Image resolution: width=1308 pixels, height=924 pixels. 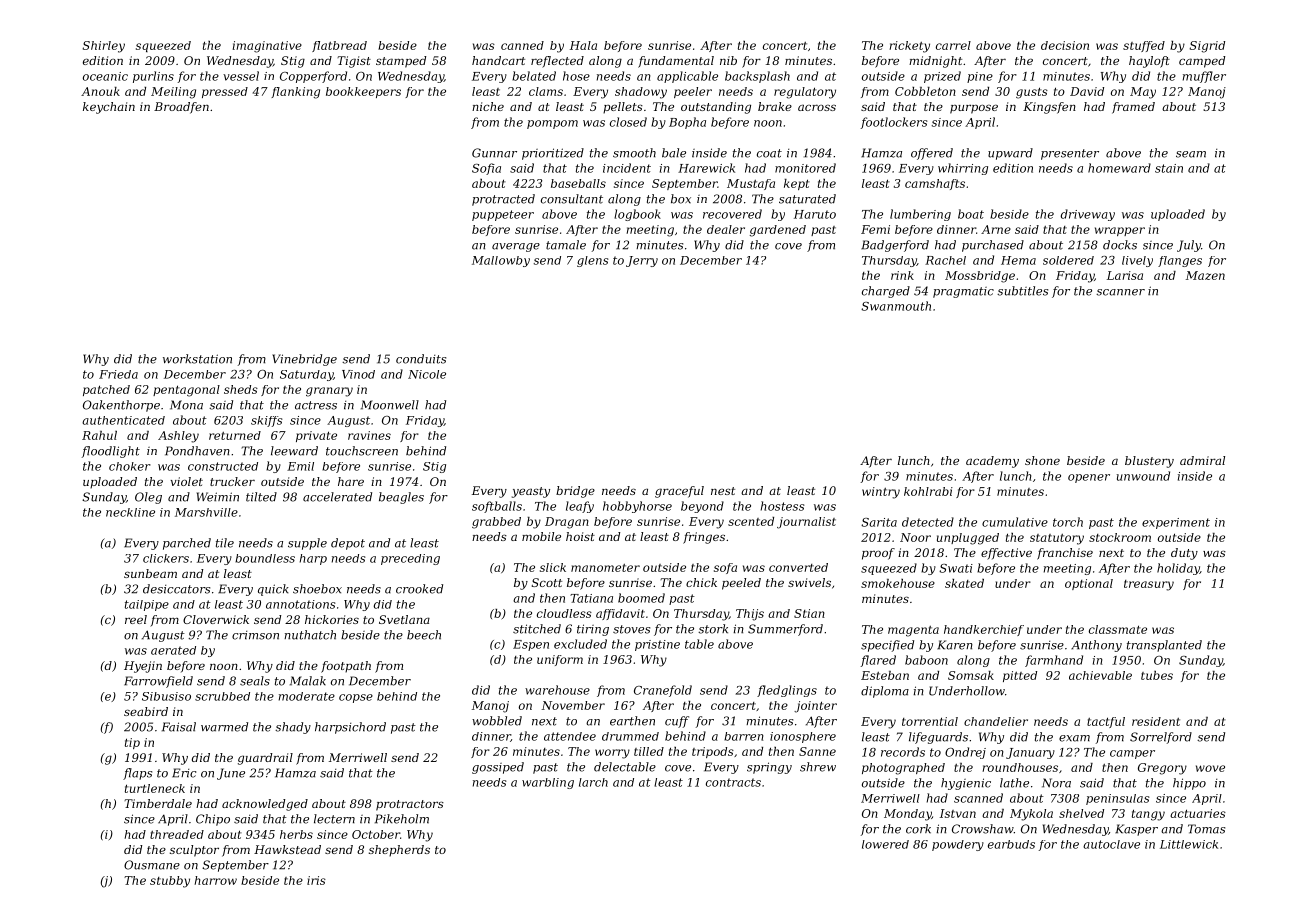 What do you see at coordinates (1022, 291) in the document?
I see `subtitles` at bounding box center [1022, 291].
